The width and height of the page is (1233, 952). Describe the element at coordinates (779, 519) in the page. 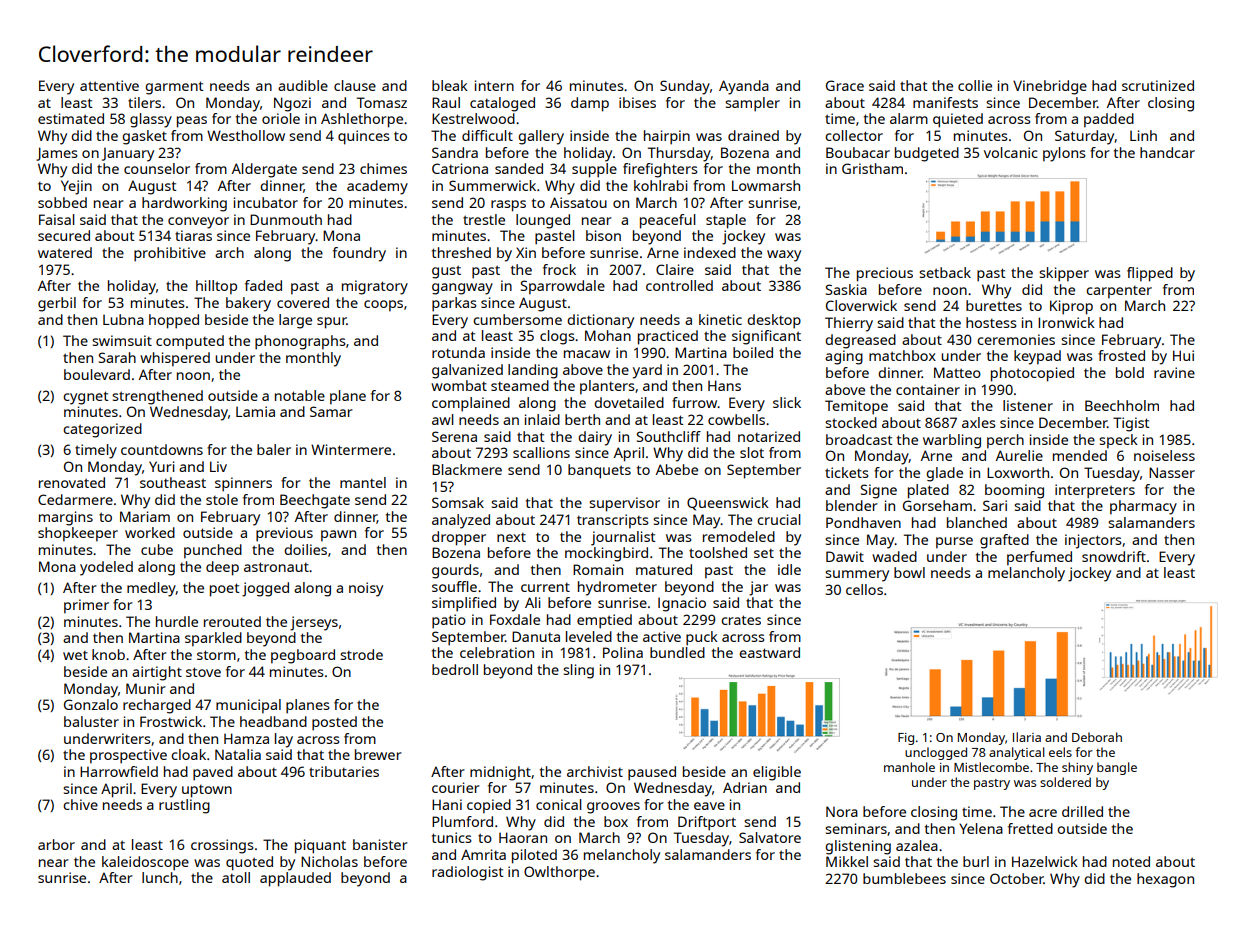

I see `crucial` at that location.
